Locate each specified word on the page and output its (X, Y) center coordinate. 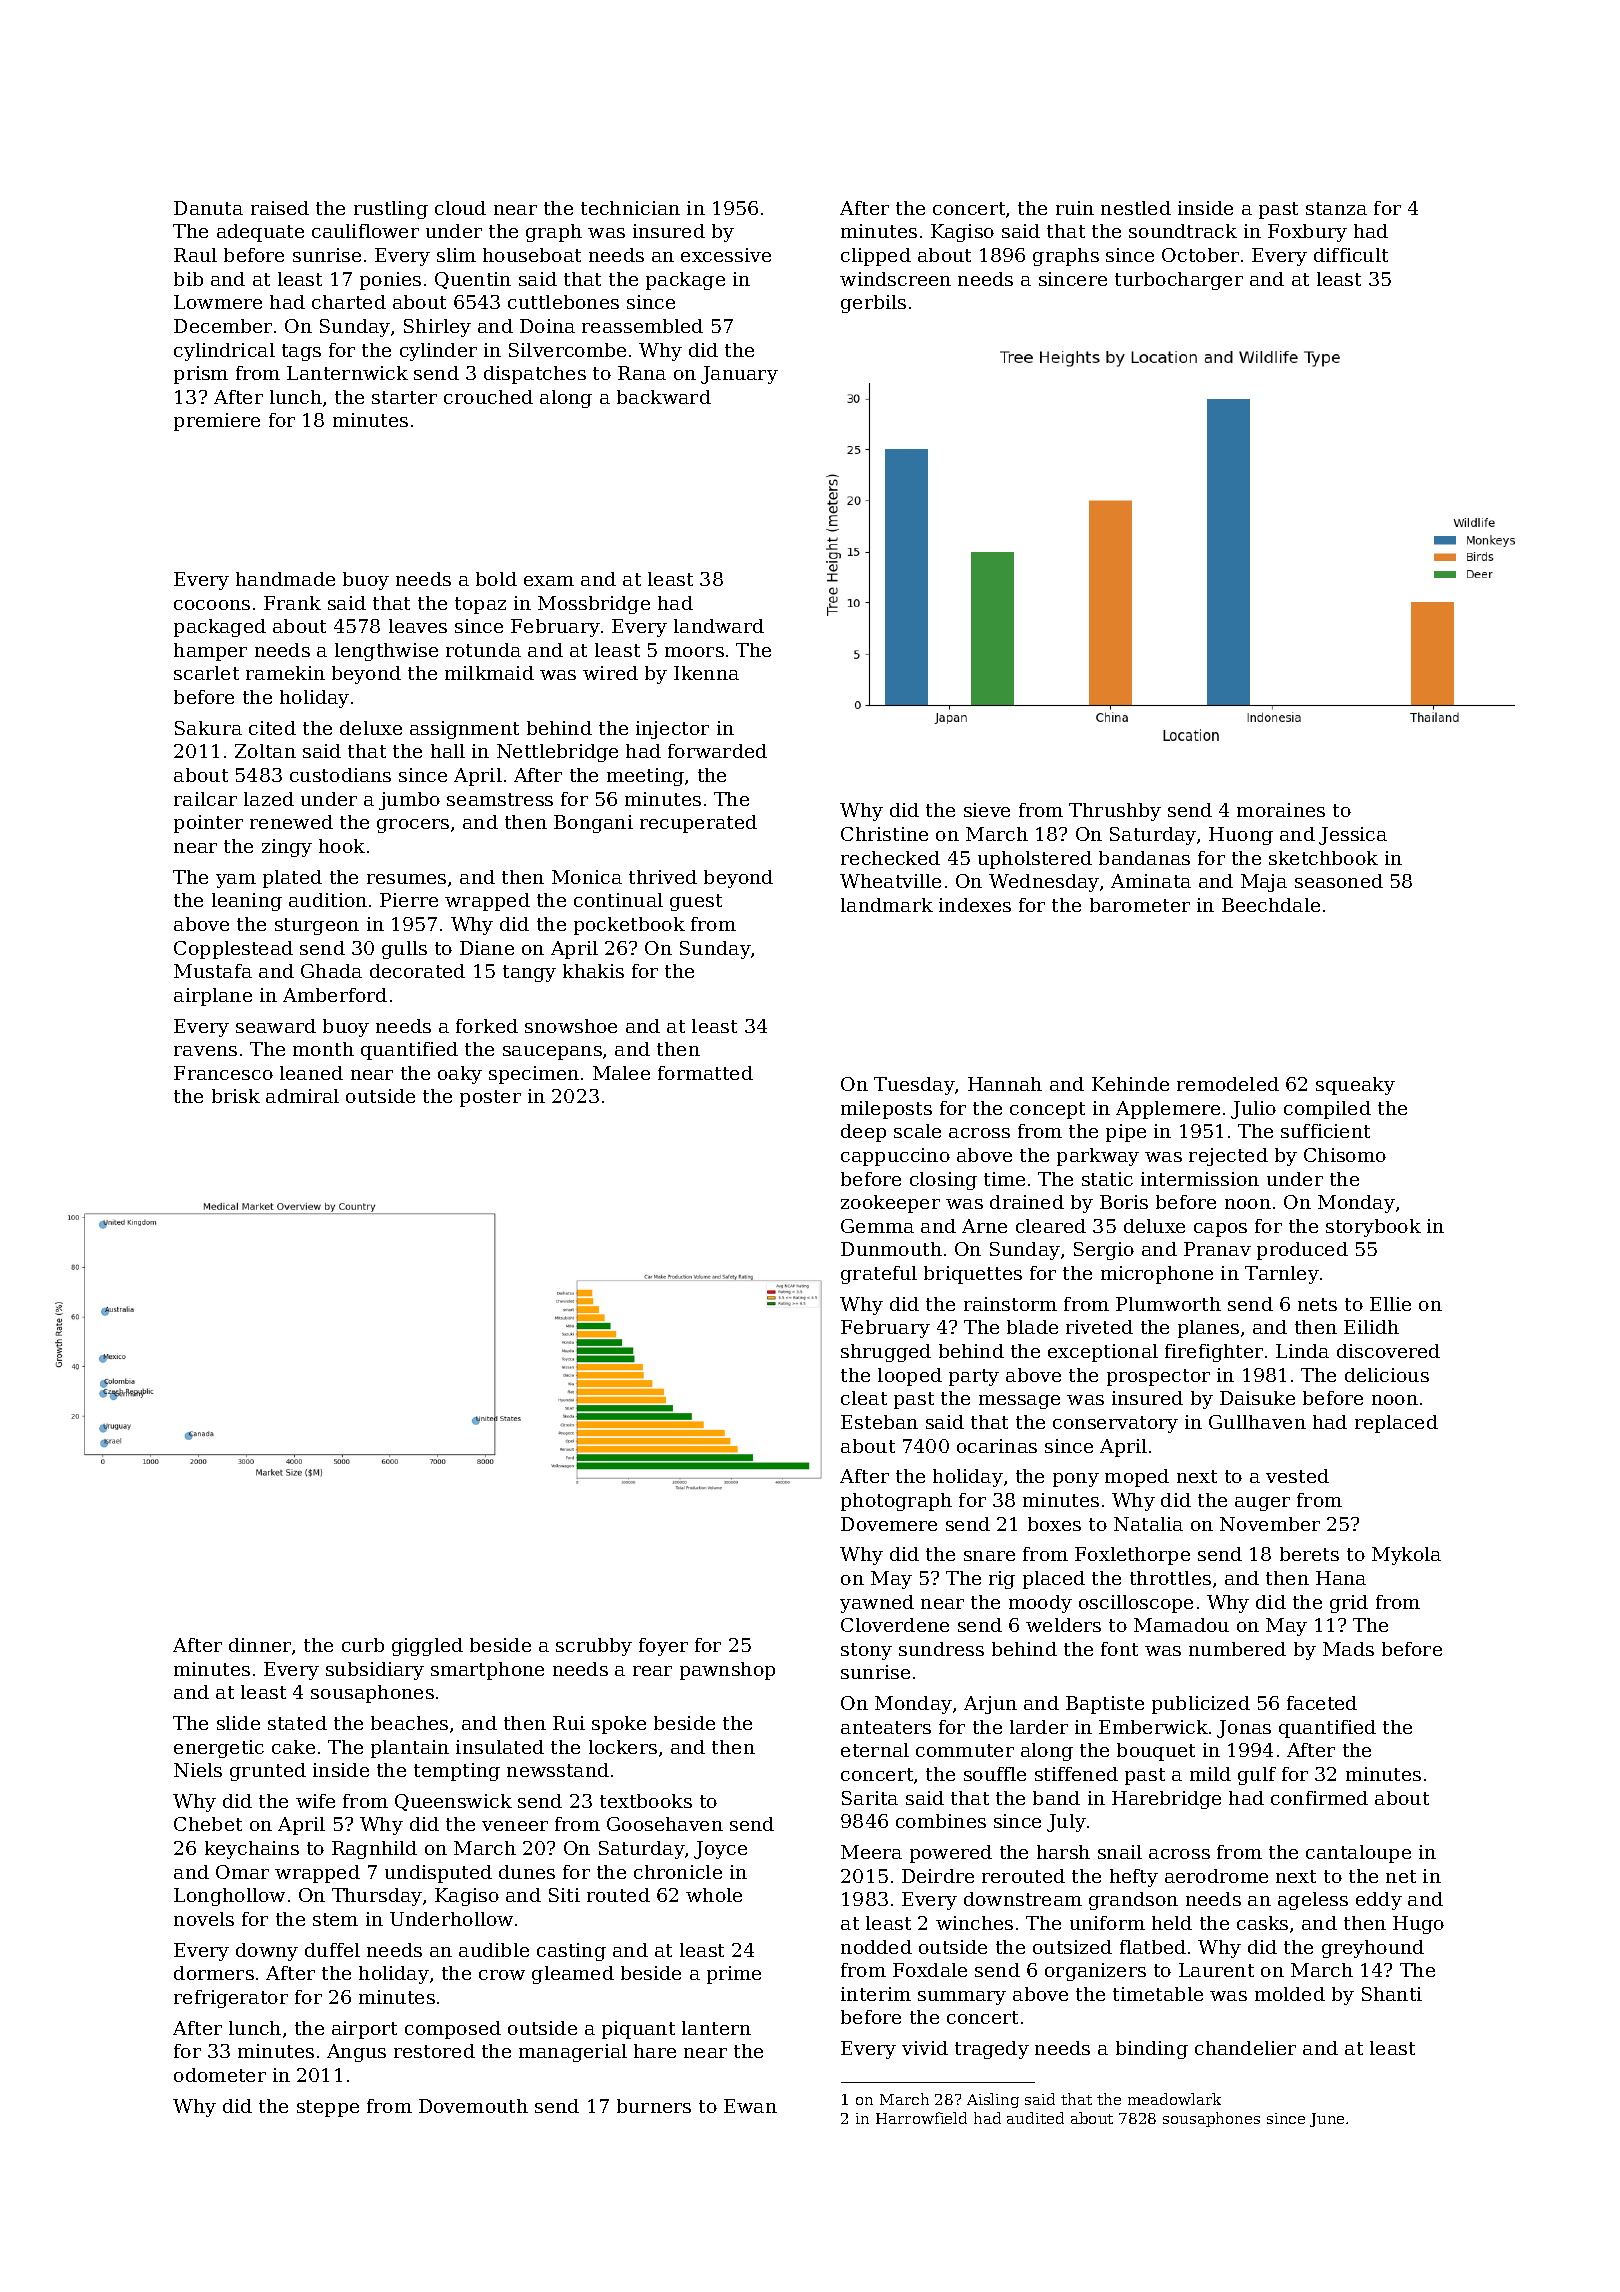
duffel (332, 1950)
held (1172, 1923)
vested (1297, 1476)
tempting (457, 1772)
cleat (864, 1398)
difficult (1351, 255)
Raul (195, 255)
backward (664, 397)
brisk (236, 1096)
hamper (210, 652)
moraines (1281, 810)
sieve (987, 810)
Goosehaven (665, 1824)
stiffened (1076, 1774)
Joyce (720, 1850)
